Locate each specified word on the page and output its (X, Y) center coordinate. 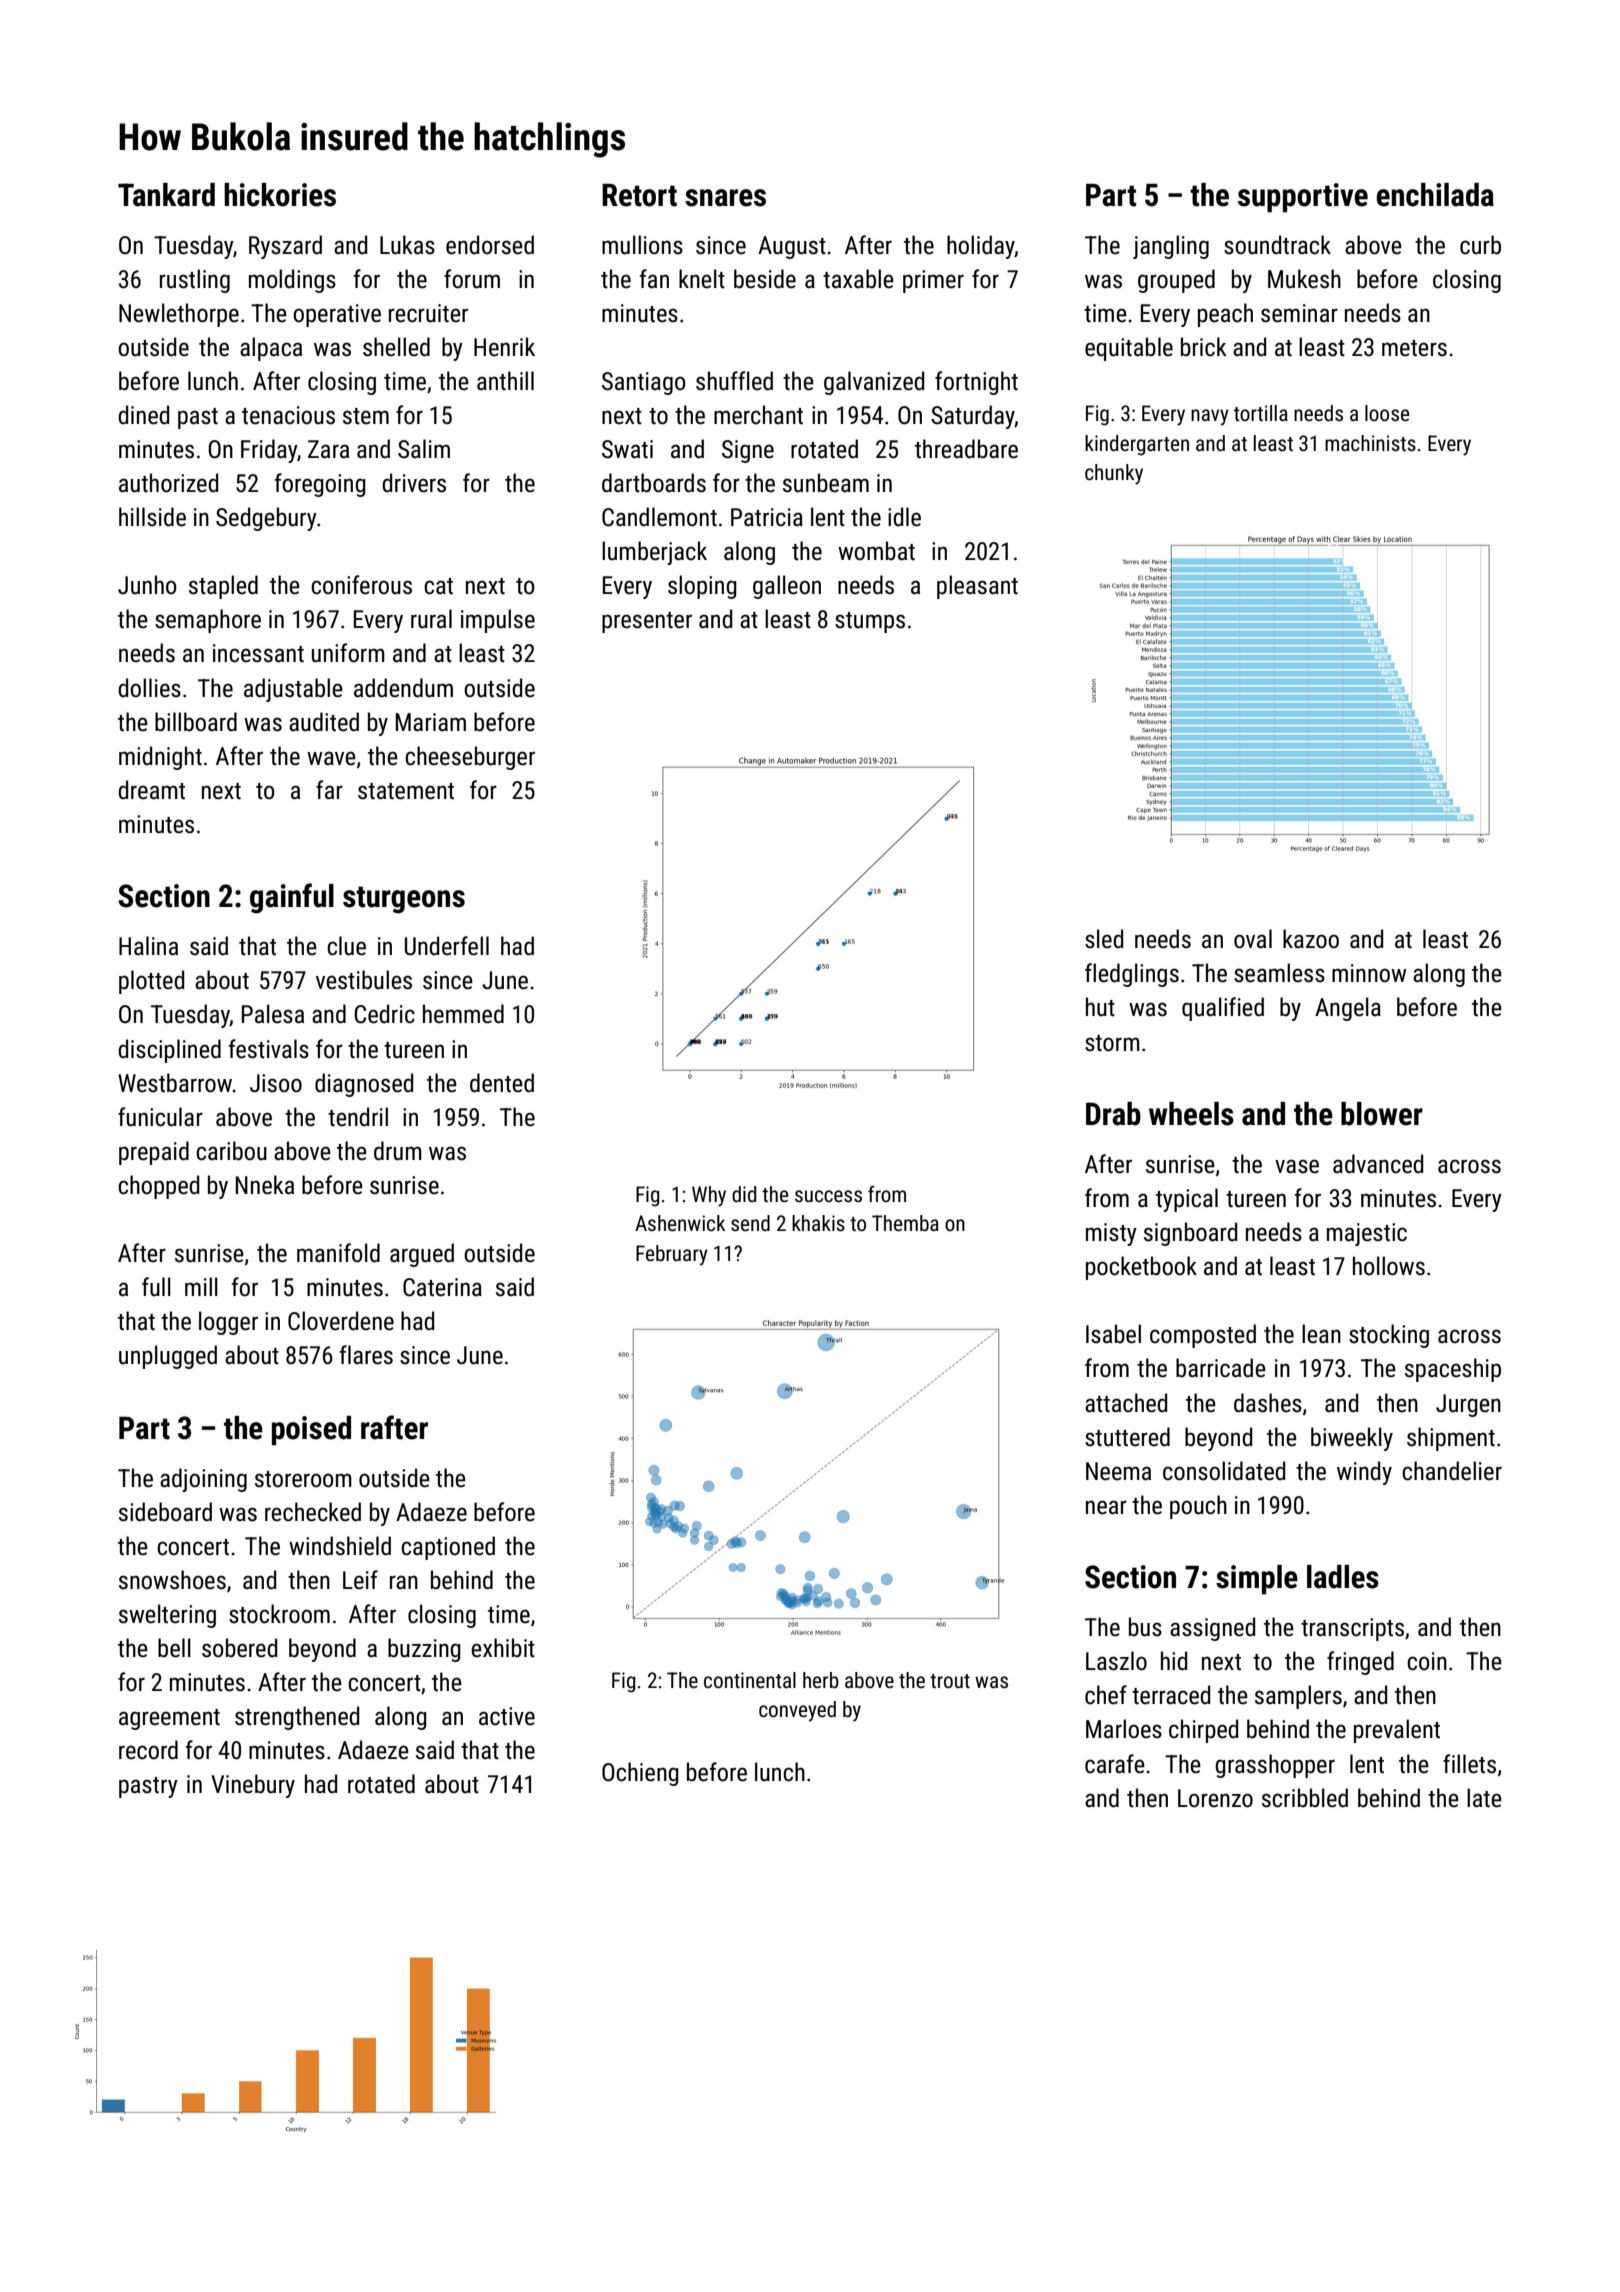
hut (1100, 1007)
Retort (639, 195)
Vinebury (253, 1786)
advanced (1378, 1164)
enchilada (1435, 195)
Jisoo (276, 1083)
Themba (905, 1223)
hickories (280, 195)
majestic (1367, 1234)
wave (331, 758)
